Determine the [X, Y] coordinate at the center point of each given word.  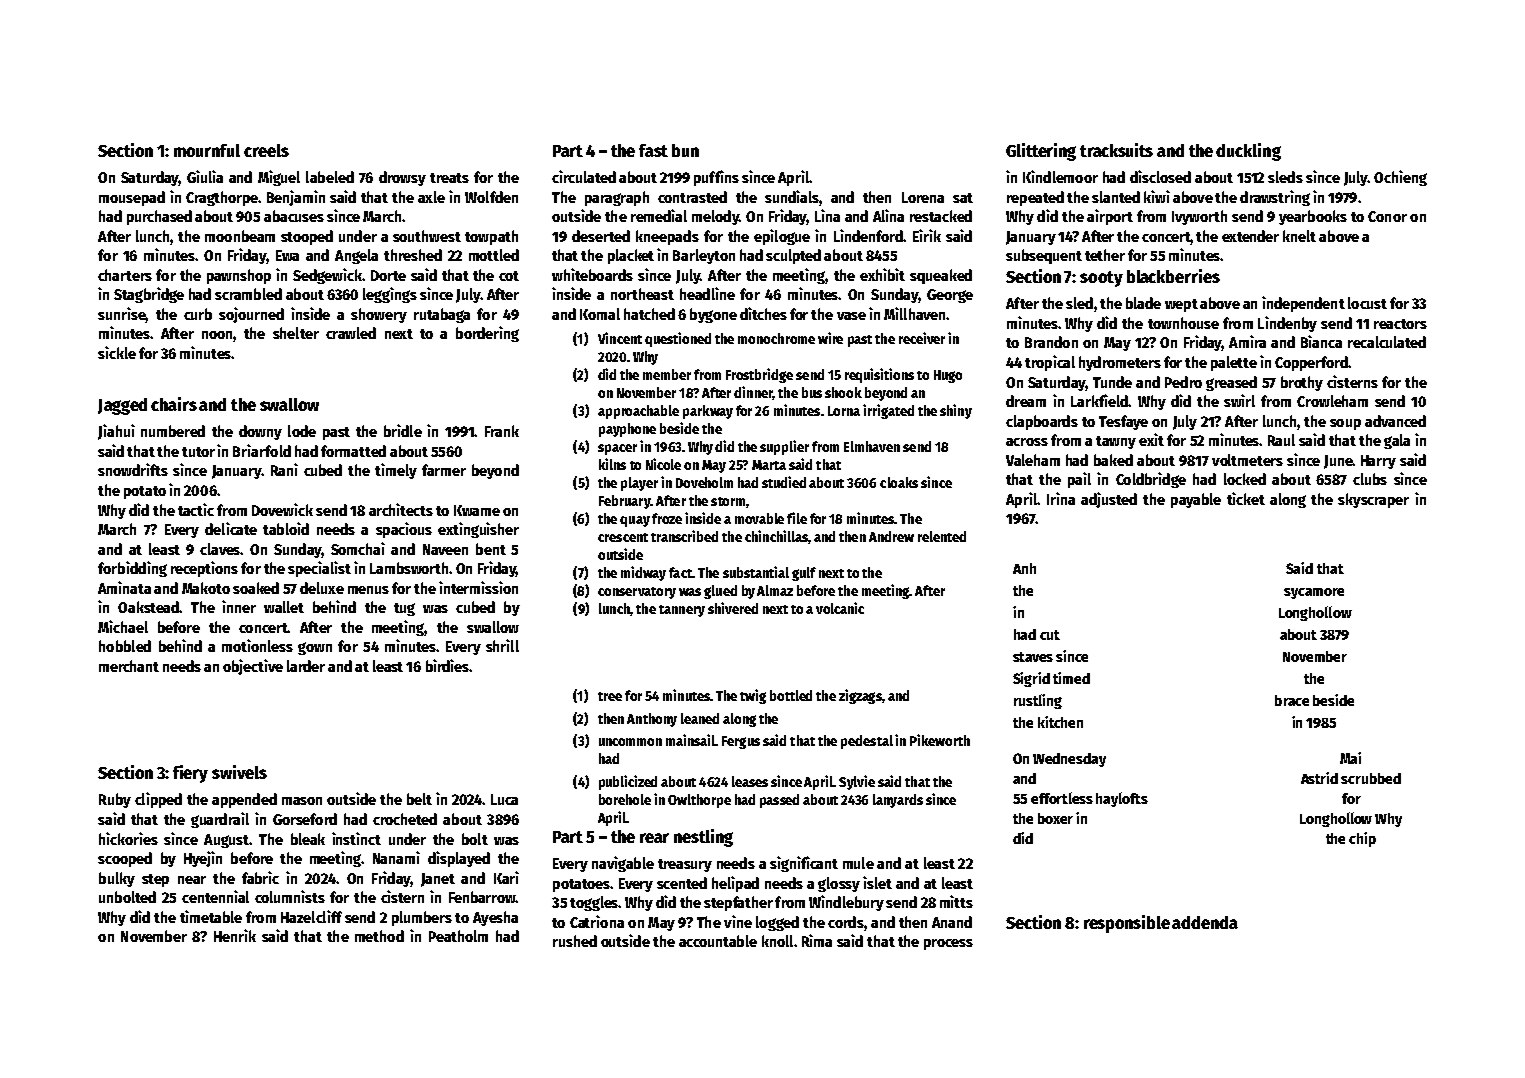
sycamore [1314, 593]
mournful [207, 150]
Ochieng [1400, 178]
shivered [733, 608]
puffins [716, 178]
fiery [190, 774]
